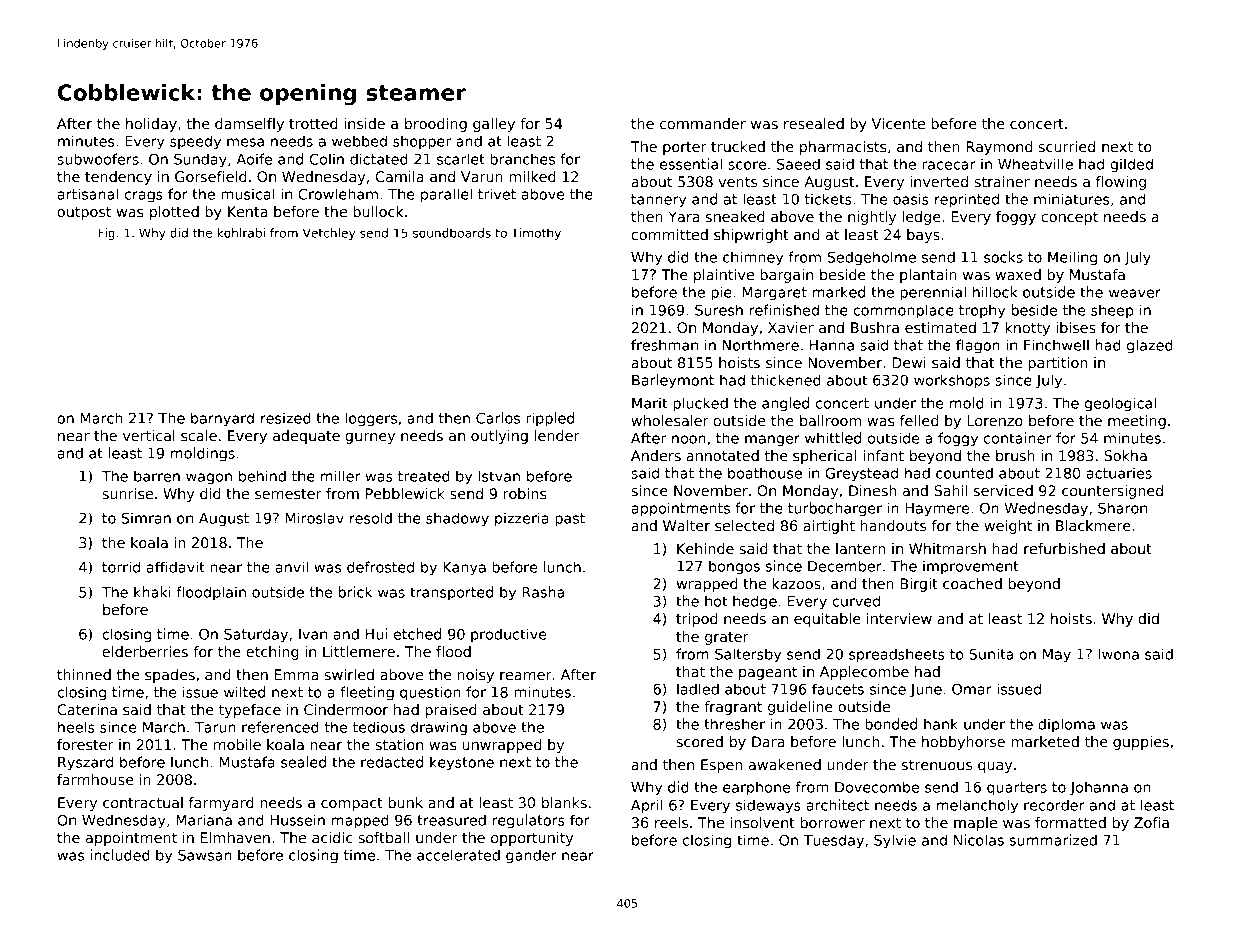  What do you see at coordinates (748, 655) in the page?
I see `Saltersby` at bounding box center [748, 655].
